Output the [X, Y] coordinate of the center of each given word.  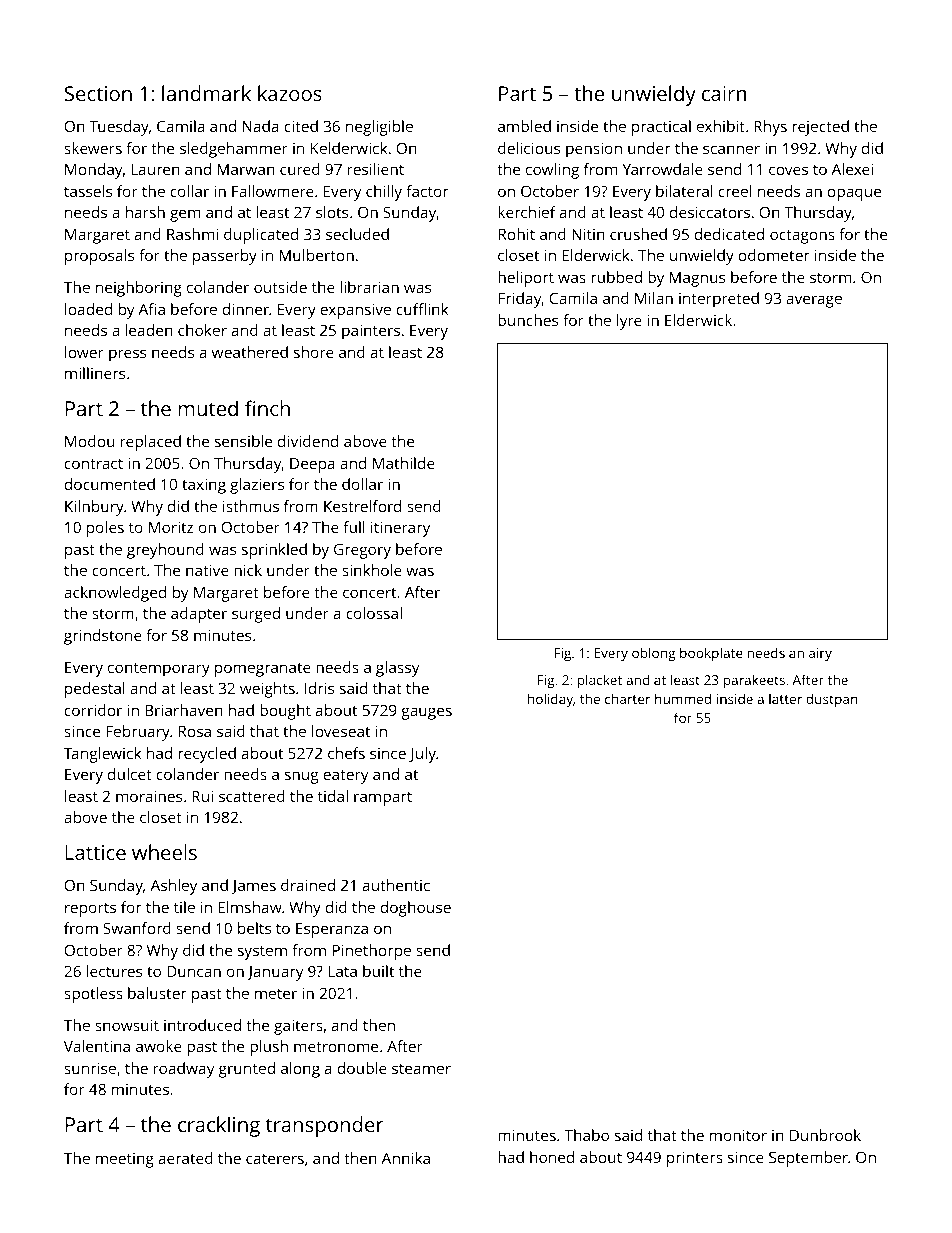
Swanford [137, 928]
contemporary [159, 670]
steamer [421, 1069]
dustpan [832, 700]
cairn [724, 93]
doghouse [415, 909]
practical [661, 128]
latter [785, 699]
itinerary [400, 529]
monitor [738, 1135]
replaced [151, 443]
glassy [397, 669]
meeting [125, 1160]
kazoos [290, 93]
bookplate [711, 654]
